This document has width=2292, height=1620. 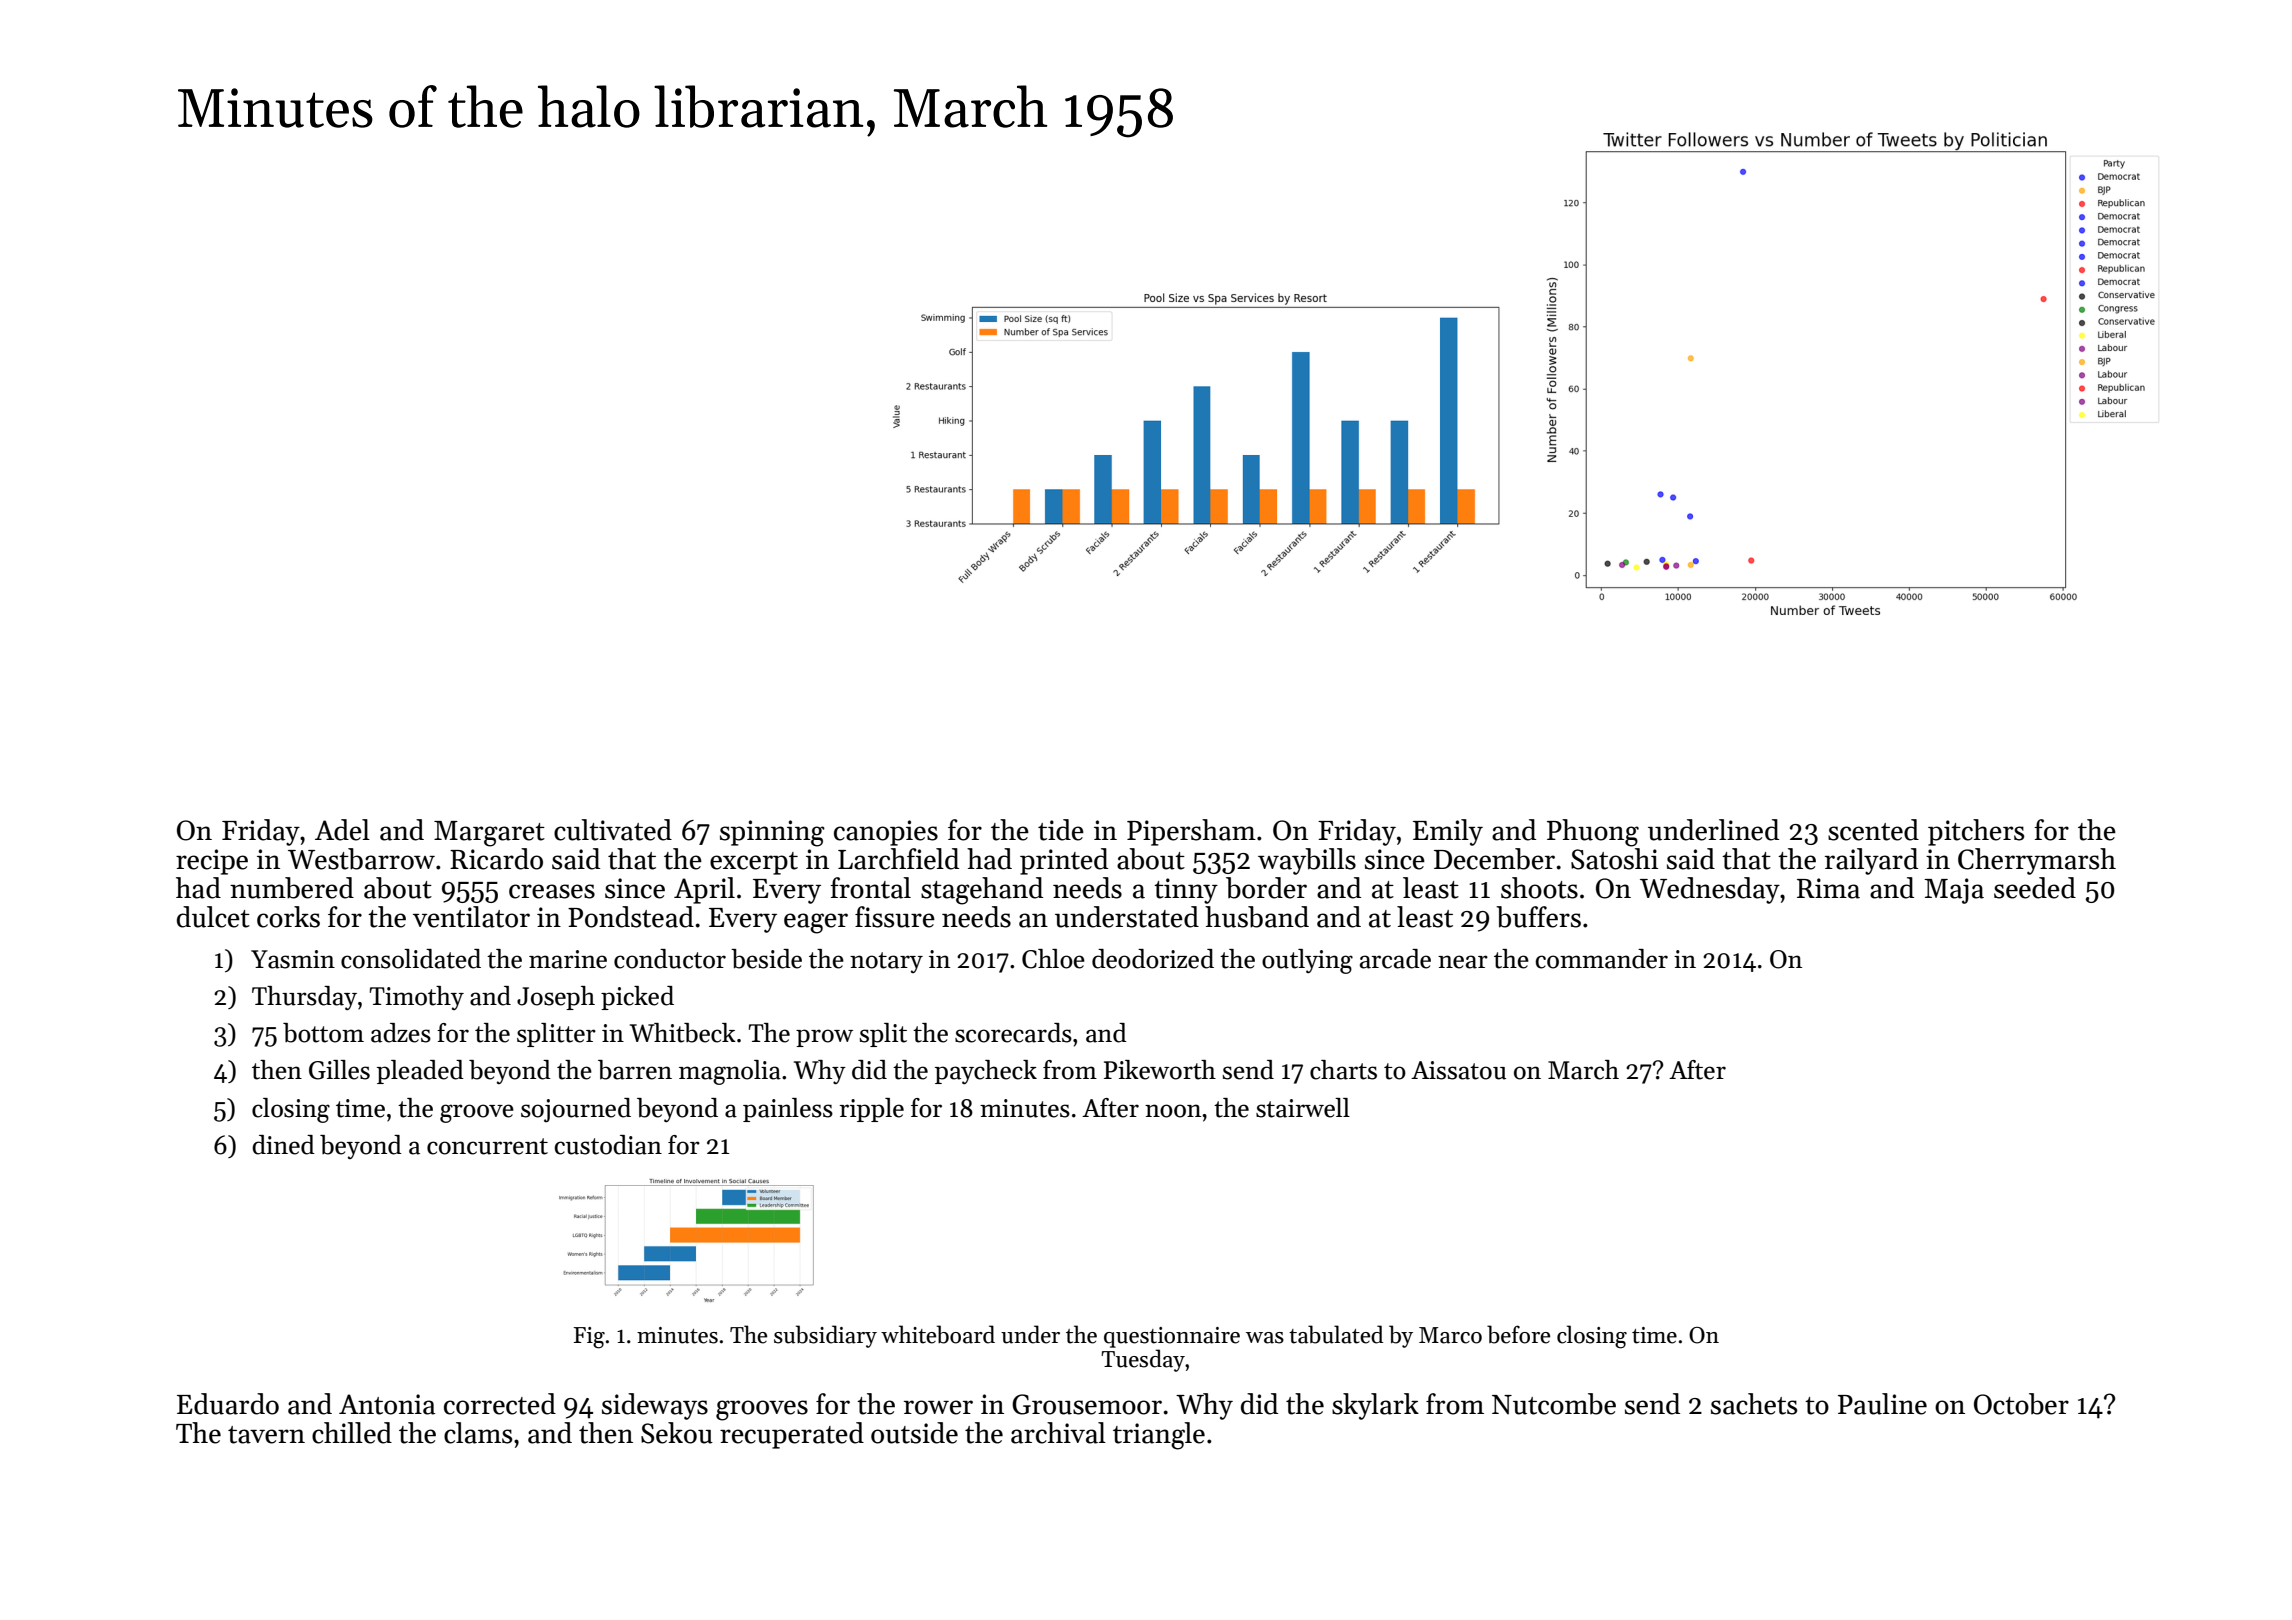 What do you see at coordinates (1976, 832) in the document?
I see `pitchers` at bounding box center [1976, 832].
